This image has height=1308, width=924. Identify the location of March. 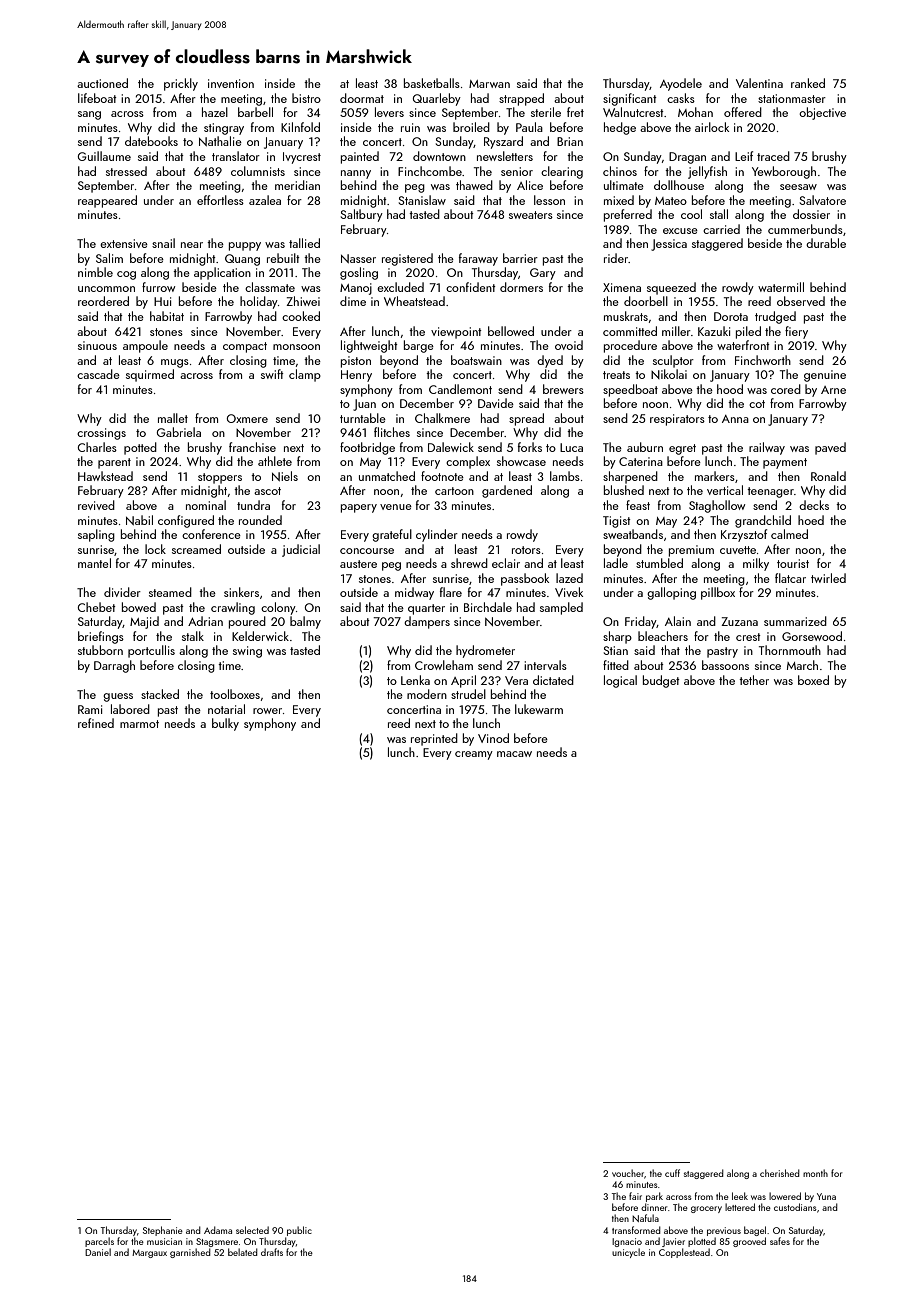
(802, 665).
